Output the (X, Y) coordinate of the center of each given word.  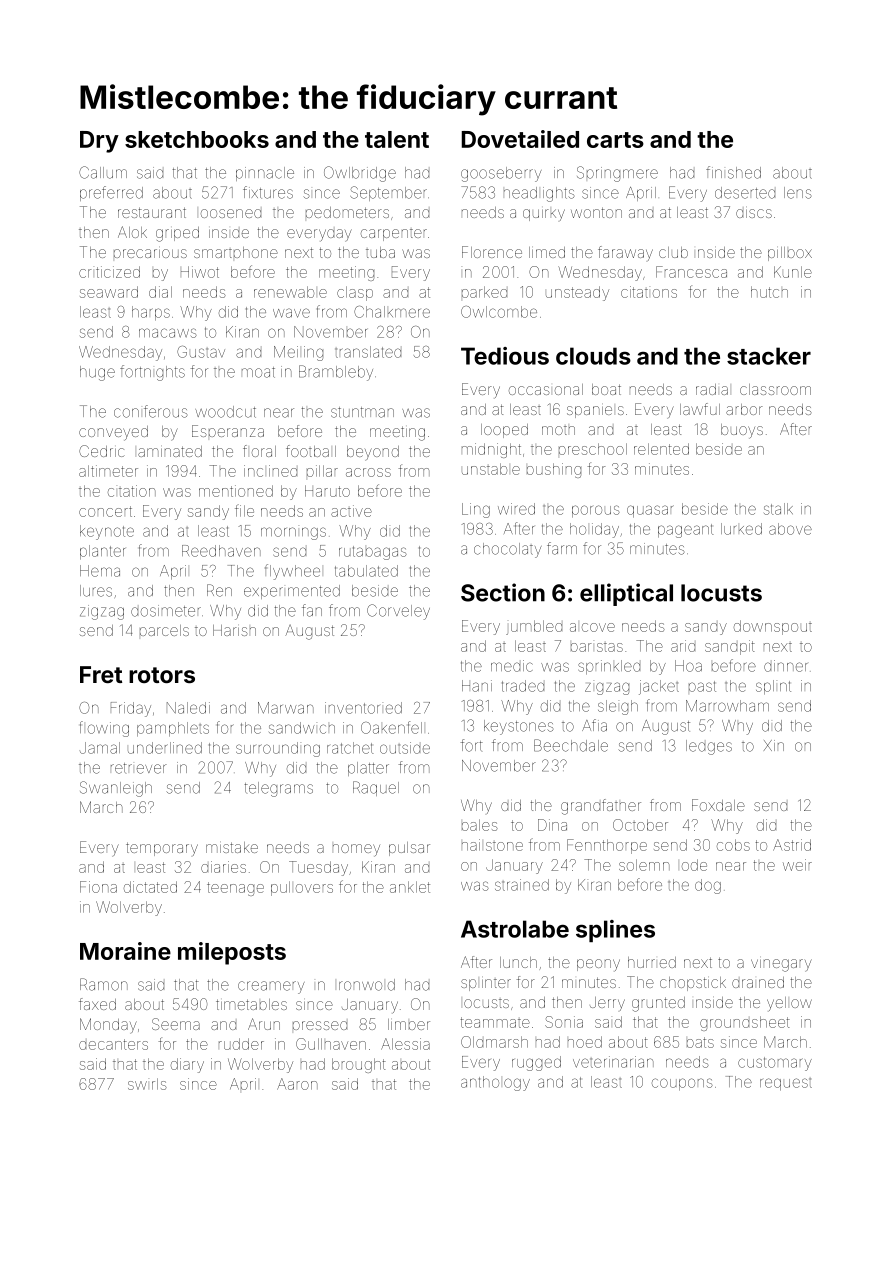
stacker (769, 356)
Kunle (793, 272)
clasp (355, 293)
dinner (786, 666)
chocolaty (508, 550)
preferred (111, 193)
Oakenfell (391, 727)
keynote (107, 532)
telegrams (279, 789)
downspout (773, 627)
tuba (380, 252)
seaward (109, 292)
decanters (113, 1044)
